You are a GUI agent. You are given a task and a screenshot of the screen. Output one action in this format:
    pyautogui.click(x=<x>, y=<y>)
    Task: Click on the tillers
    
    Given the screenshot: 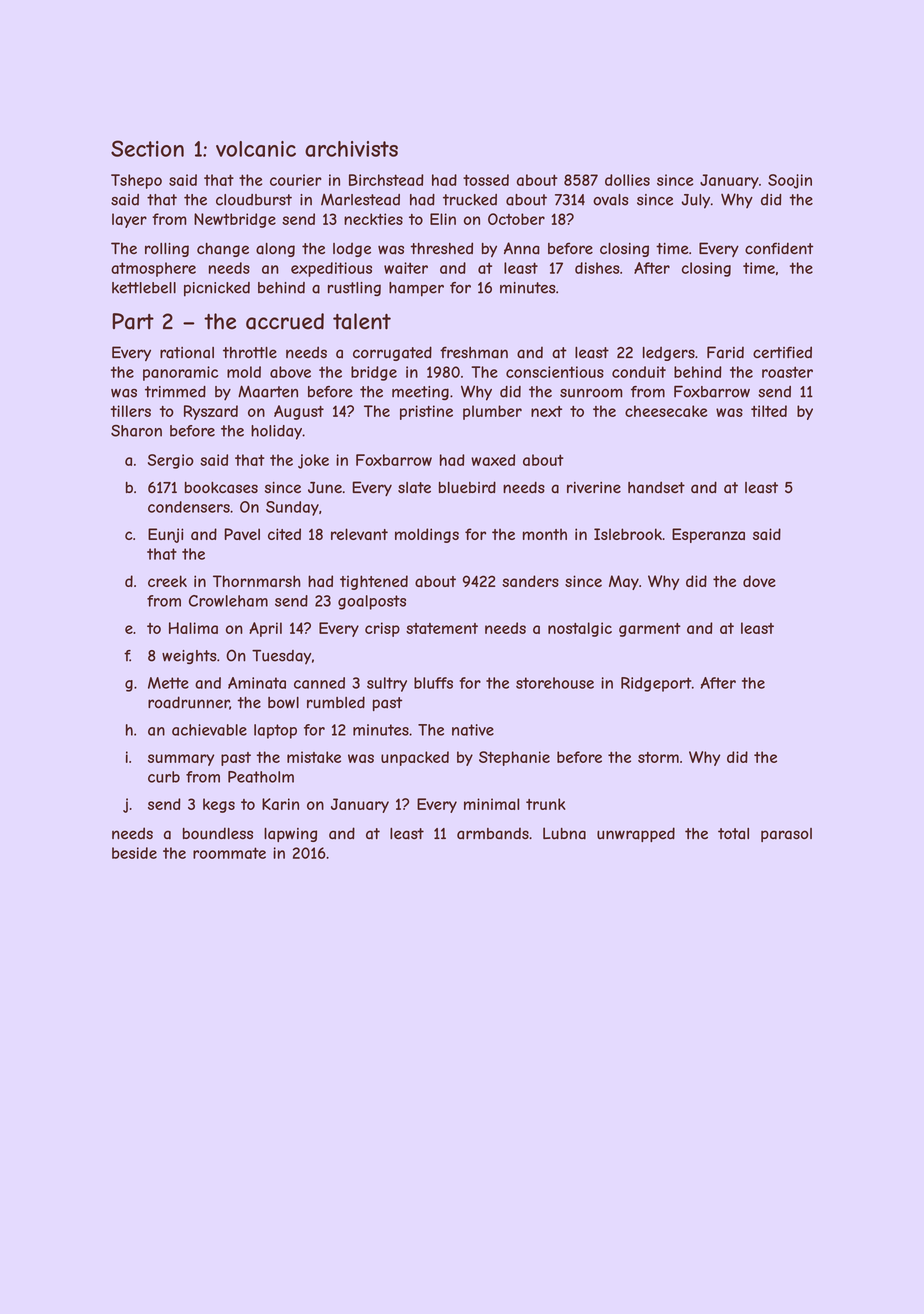 What is the action you would take?
    pyautogui.click(x=131, y=411)
